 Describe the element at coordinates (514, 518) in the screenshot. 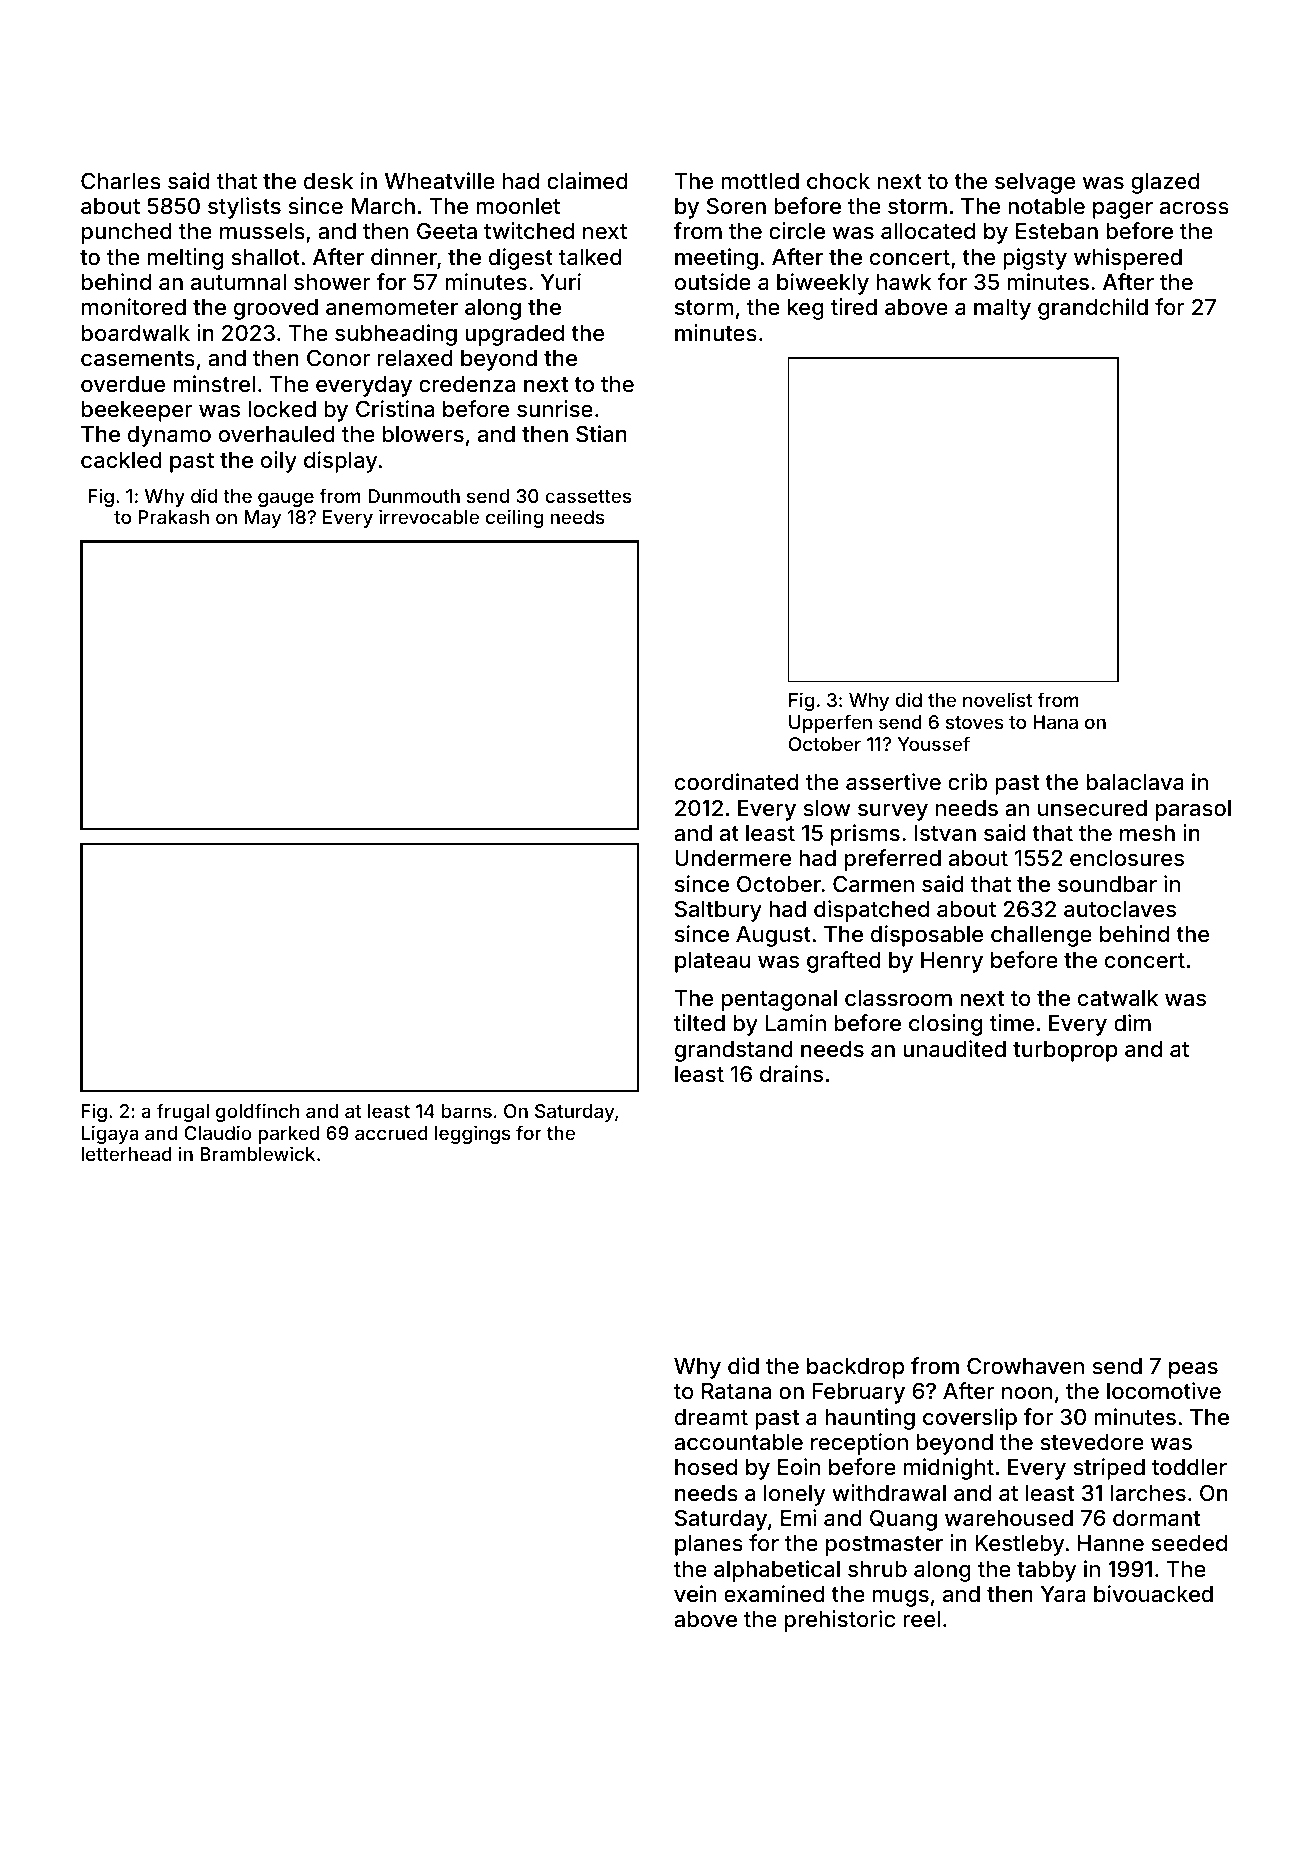

I see `ceiling` at that location.
